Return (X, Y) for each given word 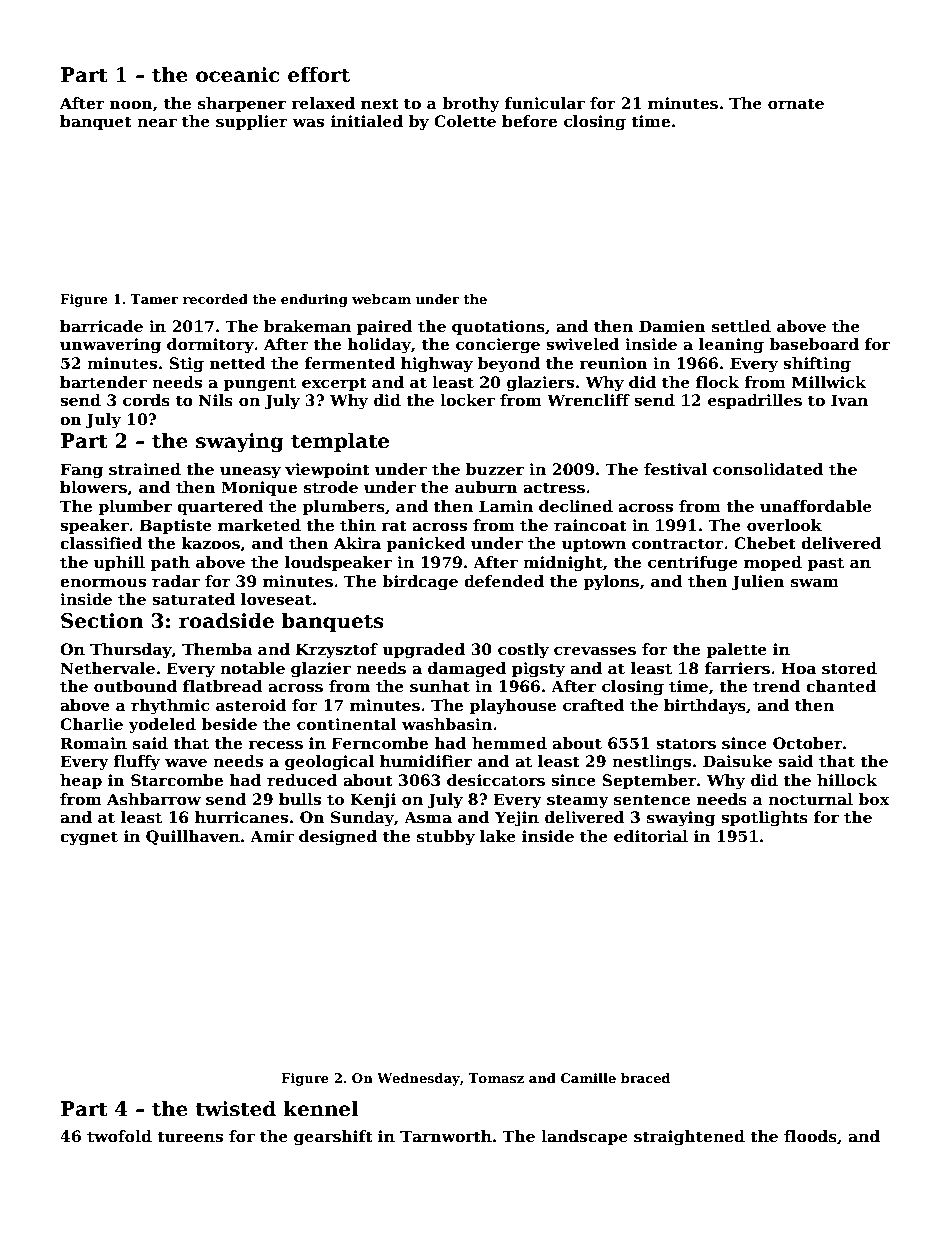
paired (385, 327)
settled (741, 326)
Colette (465, 121)
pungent (259, 384)
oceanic (238, 75)
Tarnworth (446, 1136)
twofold (119, 1136)
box (873, 799)
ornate (796, 104)
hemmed (509, 743)
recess (275, 745)
